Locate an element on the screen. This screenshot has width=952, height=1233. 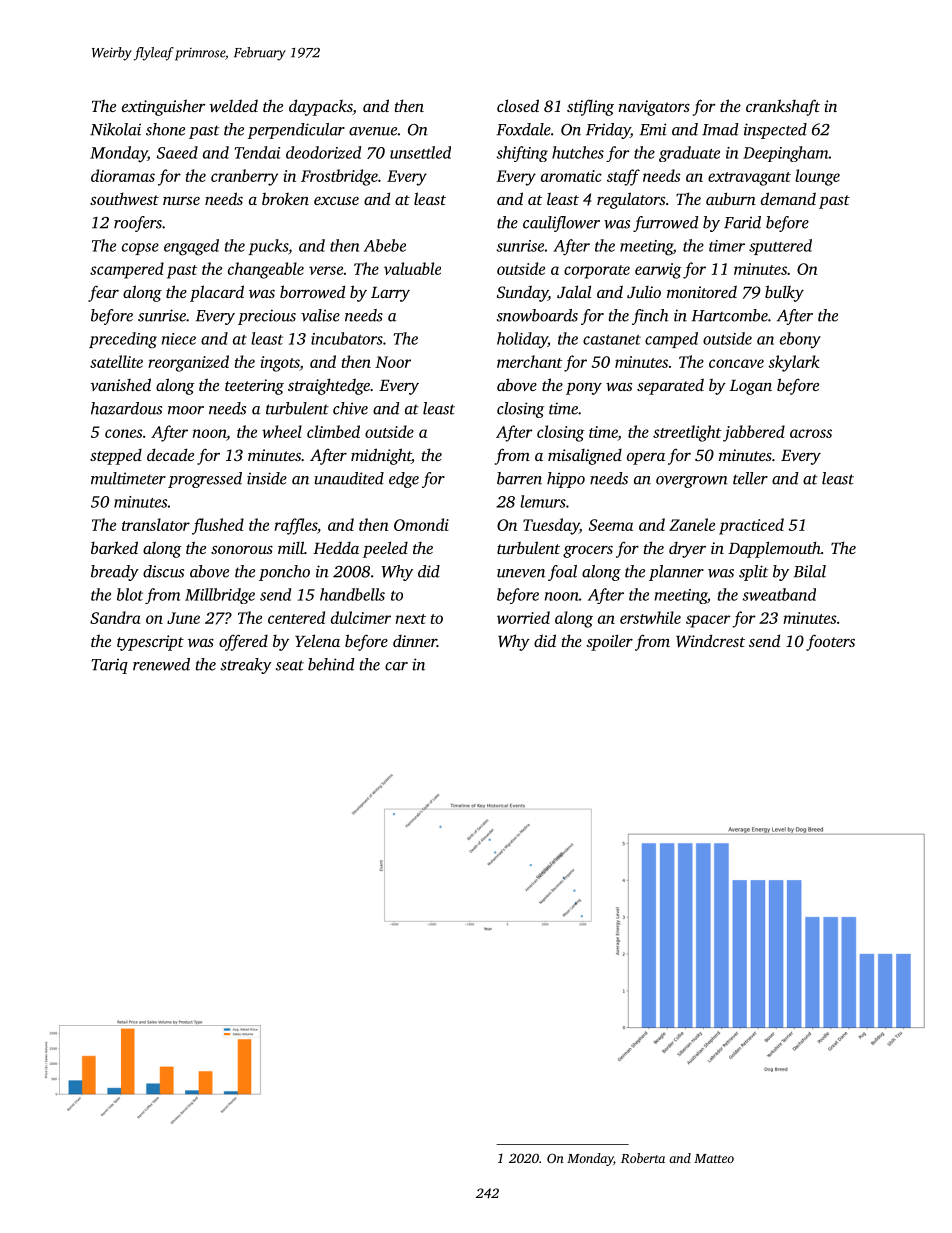
Nikolai is located at coordinates (115, 129).
